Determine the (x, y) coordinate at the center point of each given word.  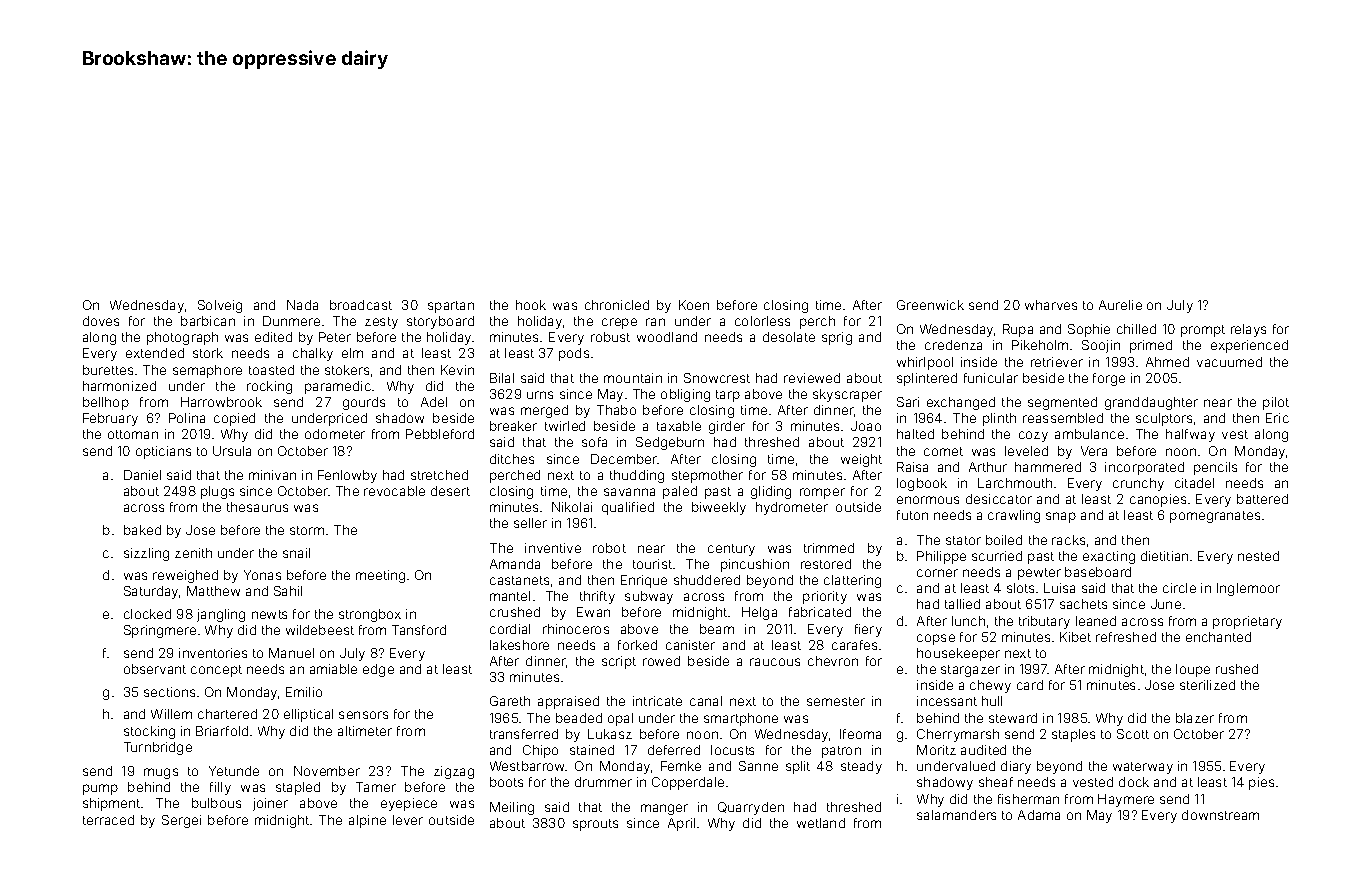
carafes (854, 645)
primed (1151, 346)
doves (101, 321)
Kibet (1075, 637)
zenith (193, 553)
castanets (519, 580)
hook (531, 305)
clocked (147, 614)
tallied (962, 604)
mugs (161, 773)
